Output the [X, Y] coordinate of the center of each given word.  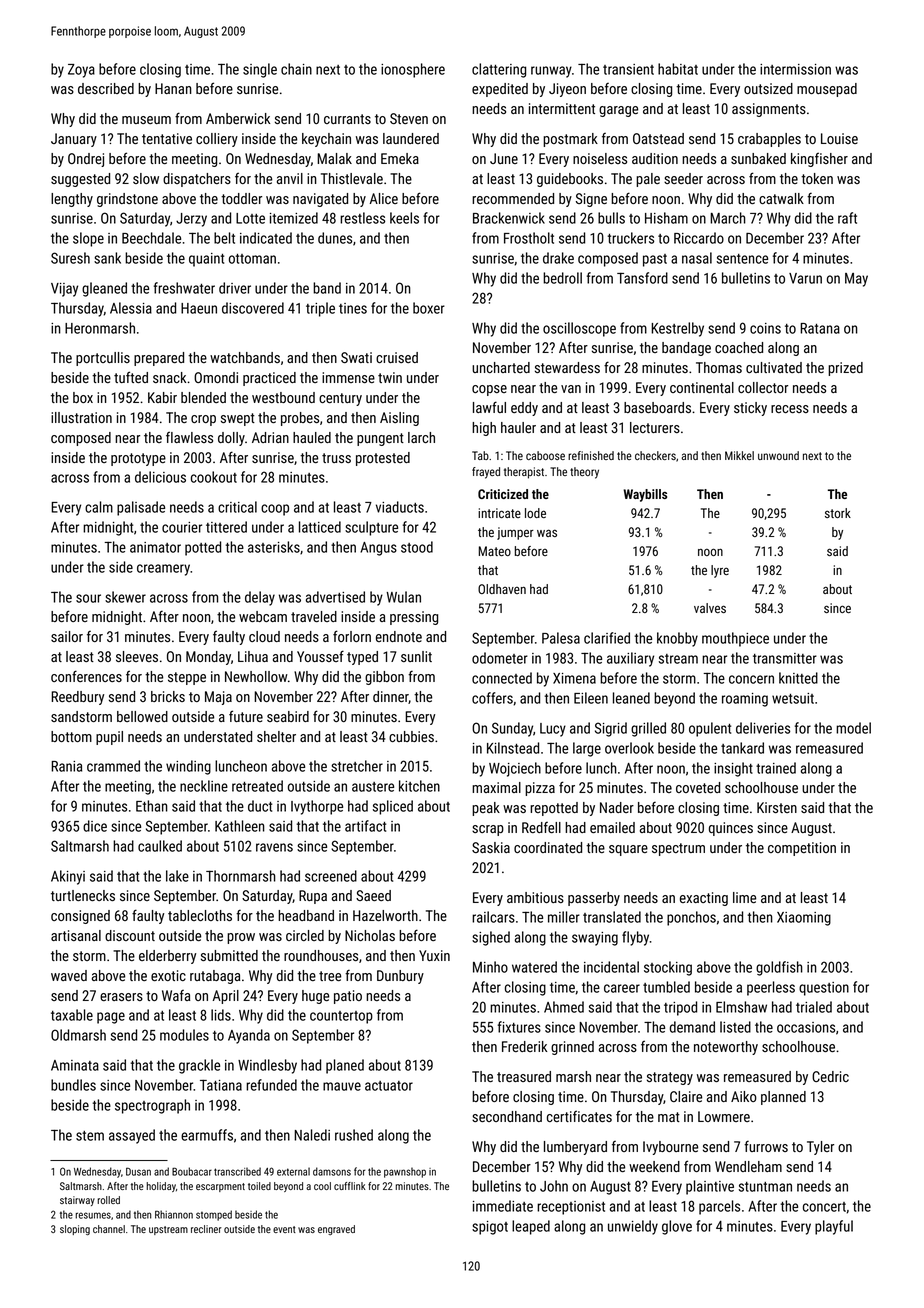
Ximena [574, 678]
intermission [795, 69]
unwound [778, 455]
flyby [635, 938]
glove [677, 1227]
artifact [365, 826]
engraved [336, 1230]
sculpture [371, 528]
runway [551, 72]
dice [95, 826]
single [260, 70]
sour [88, 598]
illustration [81, 417]
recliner [206, 1229]
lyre [720, 571]
